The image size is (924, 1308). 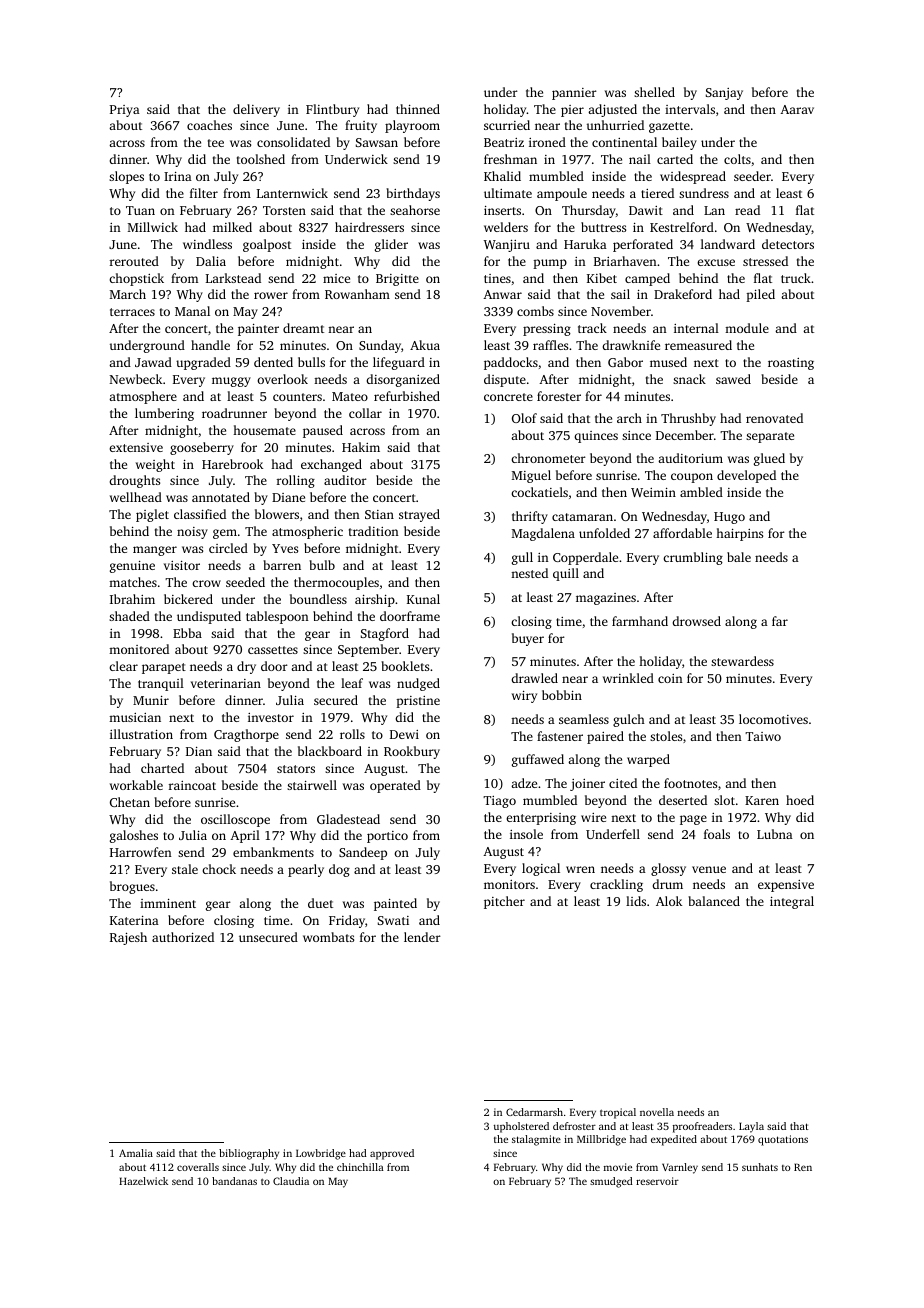 What do you see at coordinates (574, 94) in the screenshot?
I see `pannier` at bounding box center [574, 94].
